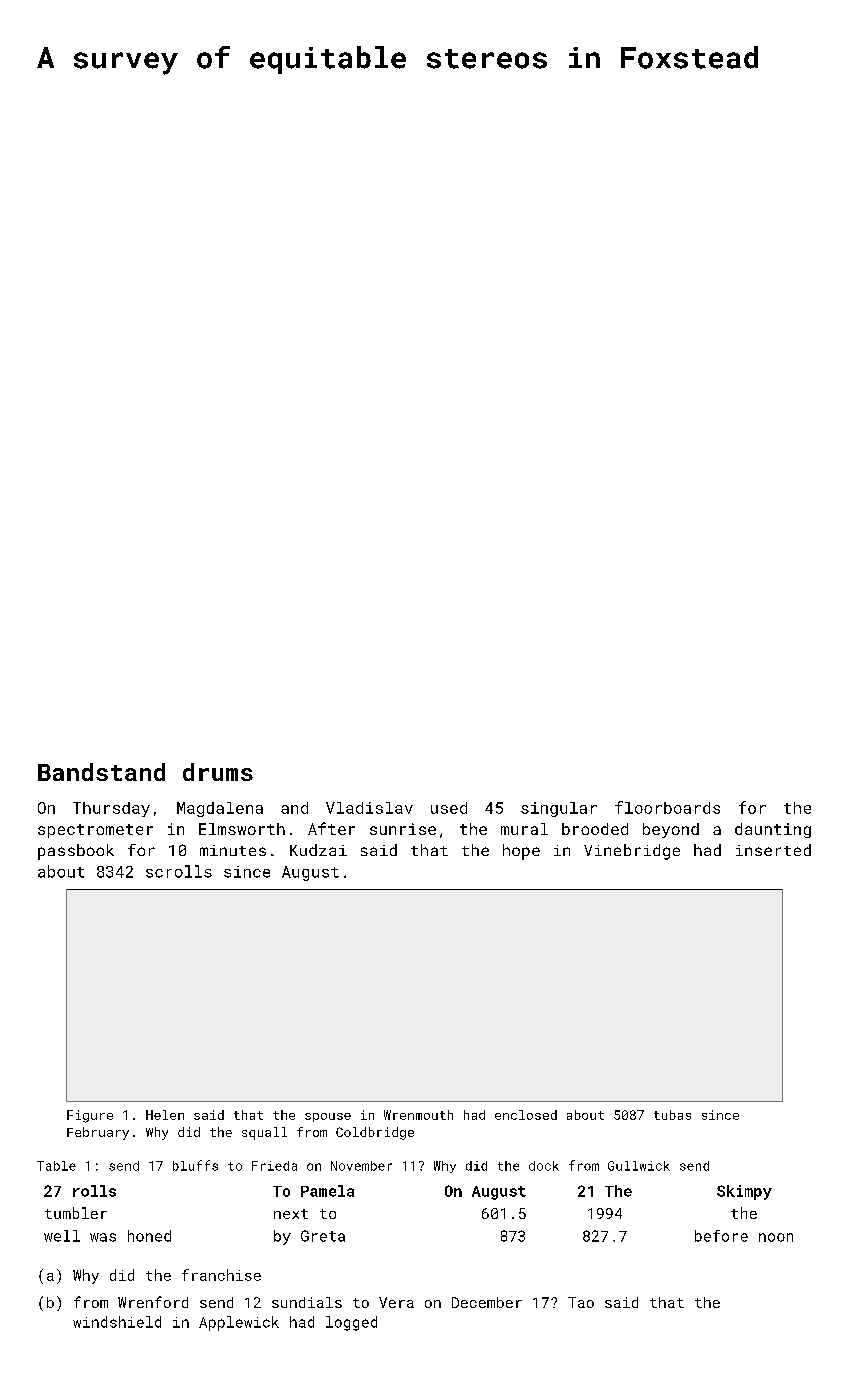 The width and height of the image is (849, 1400). I want to click on next, so click(291, 1214).
